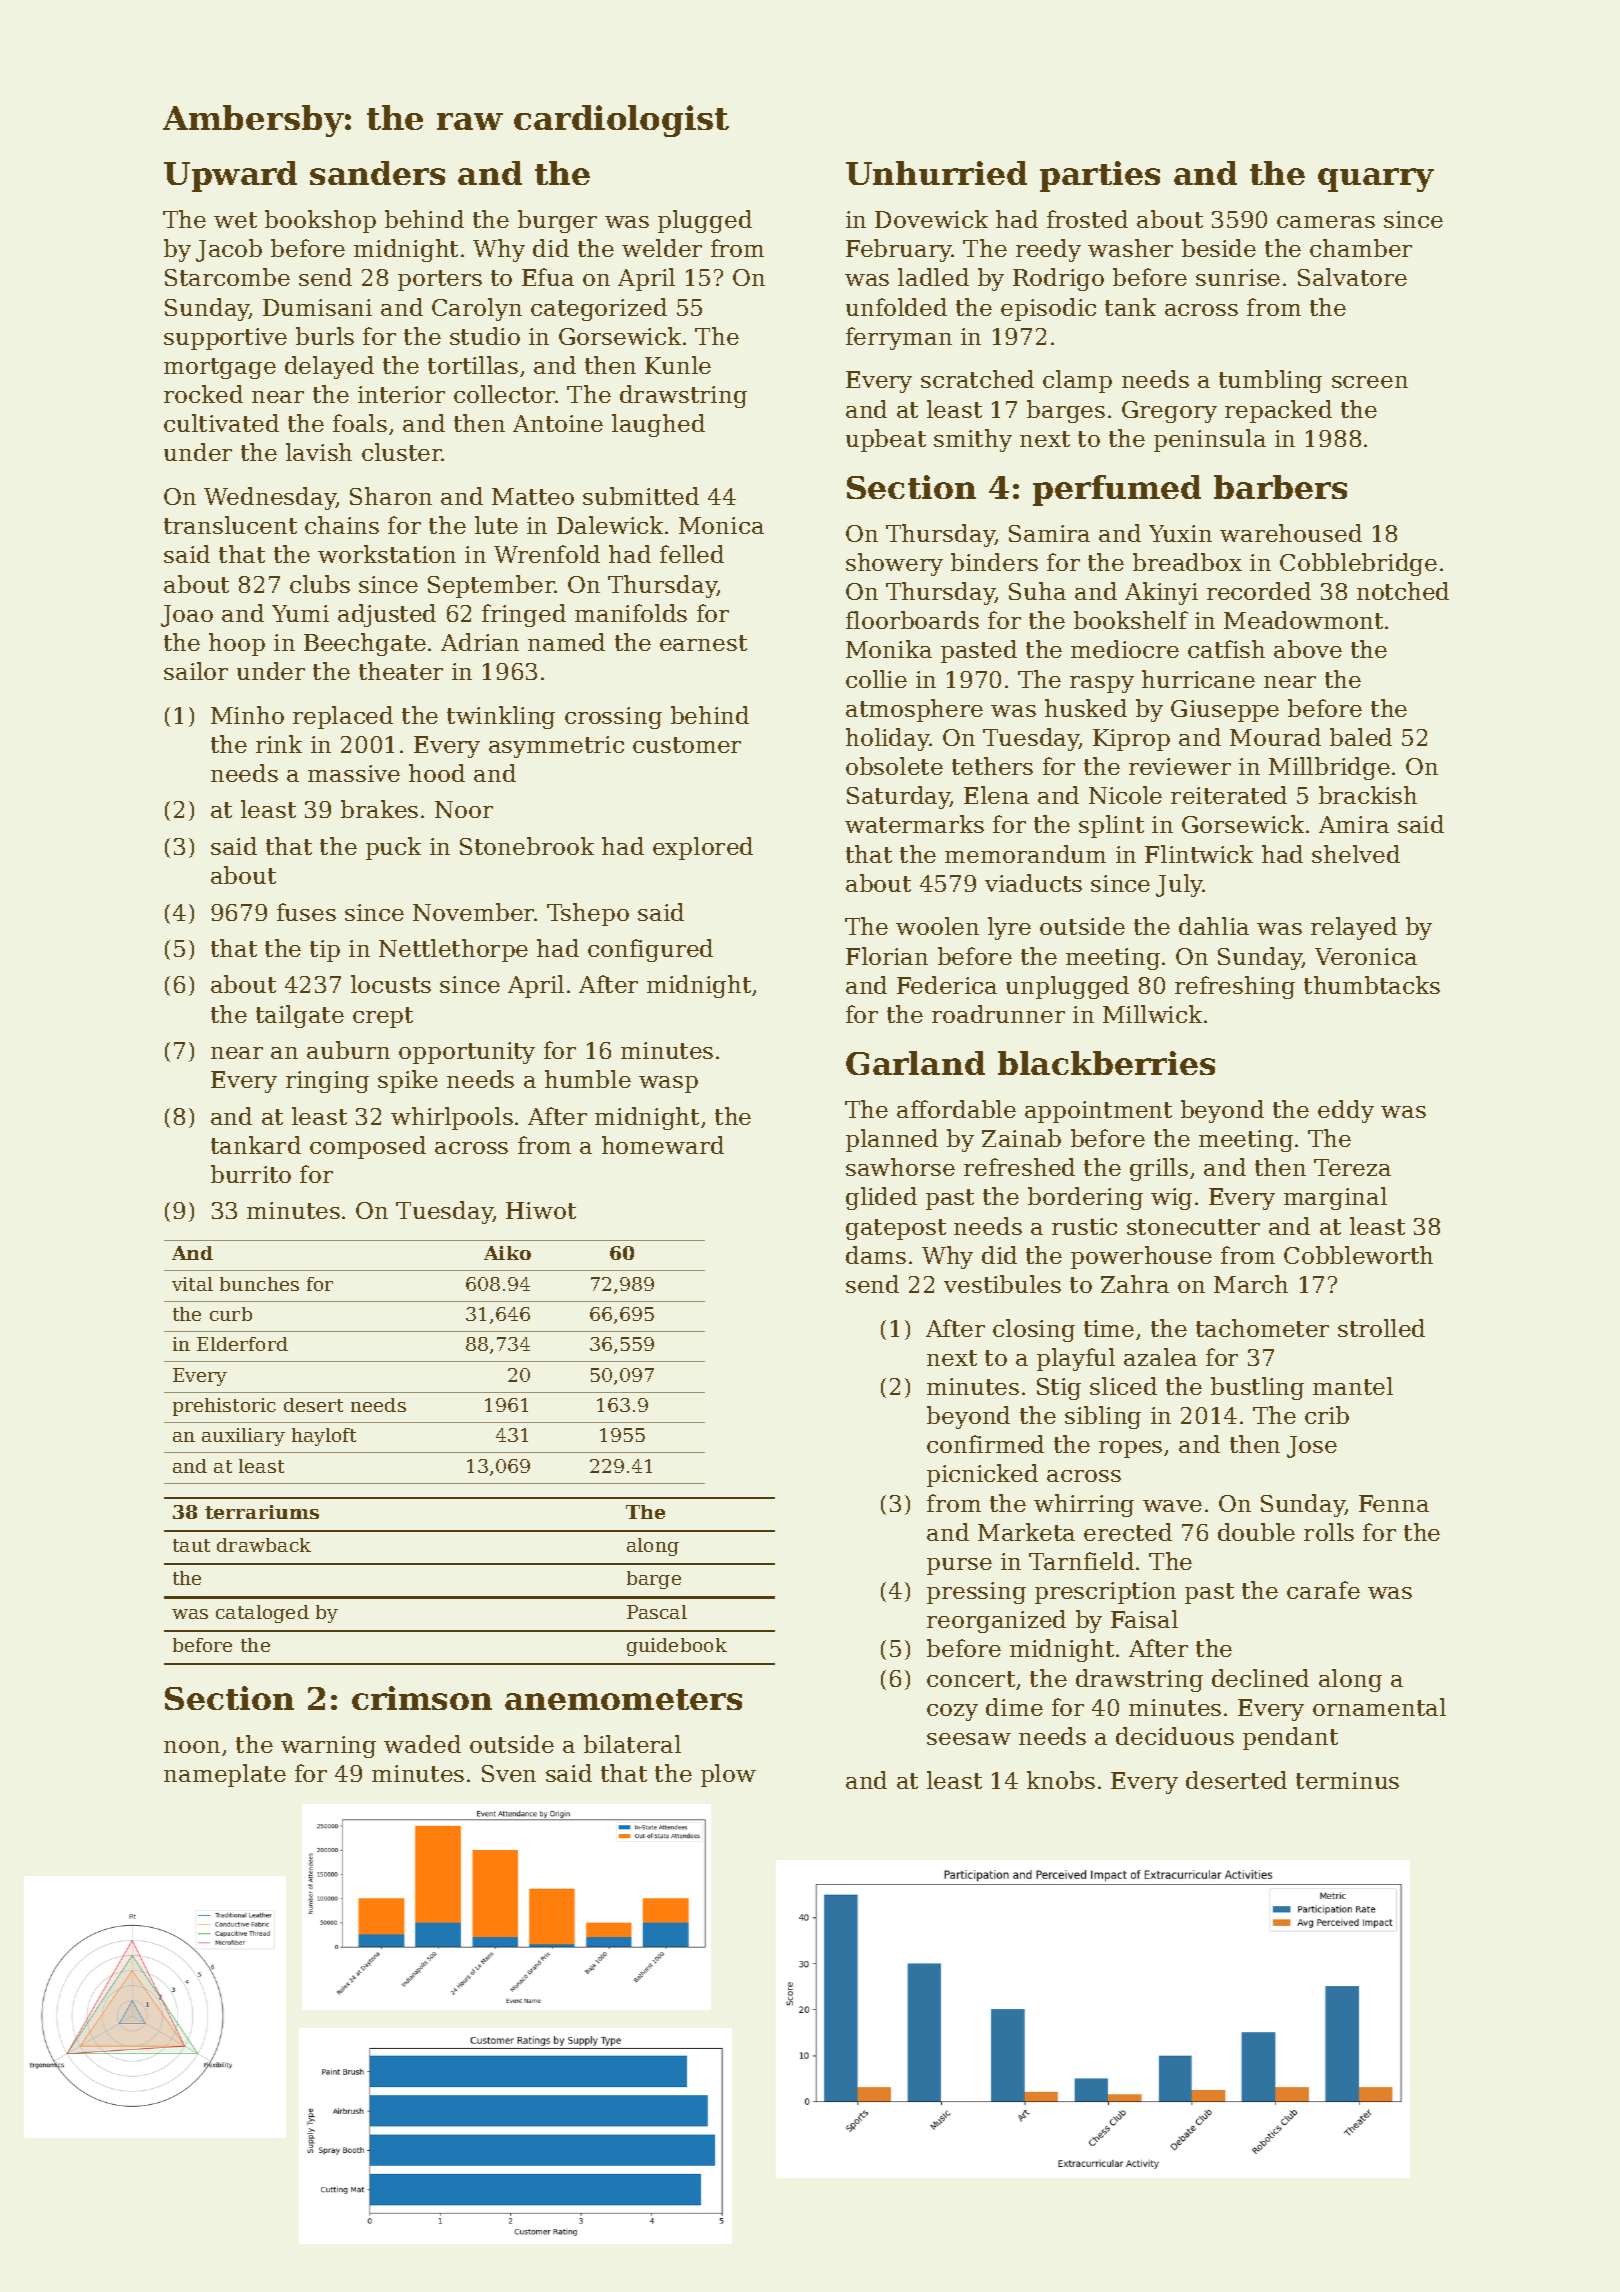  I want to click on Florian, so click(887, 956).
